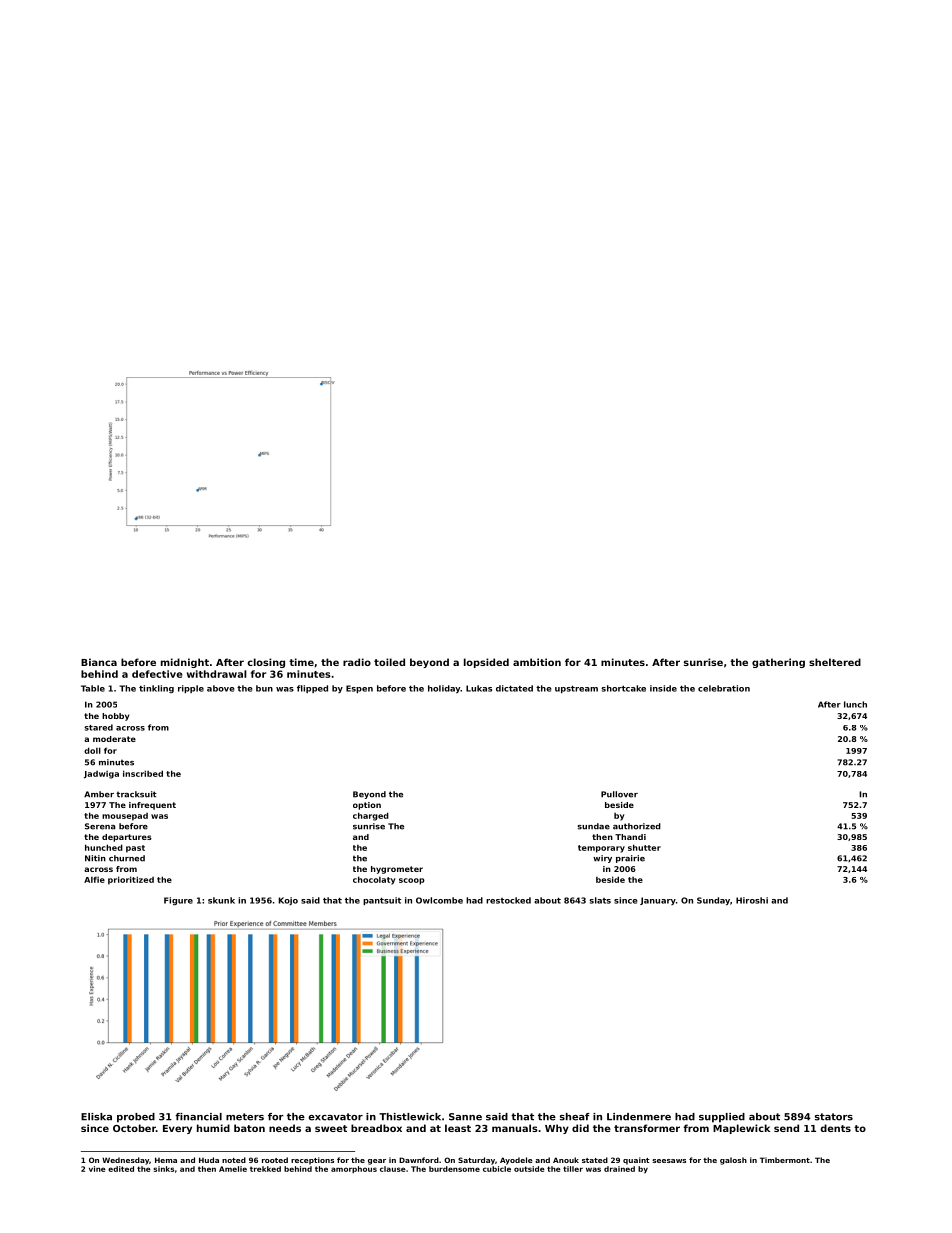  I want to click on Hiroshi, so click(752, 900).
